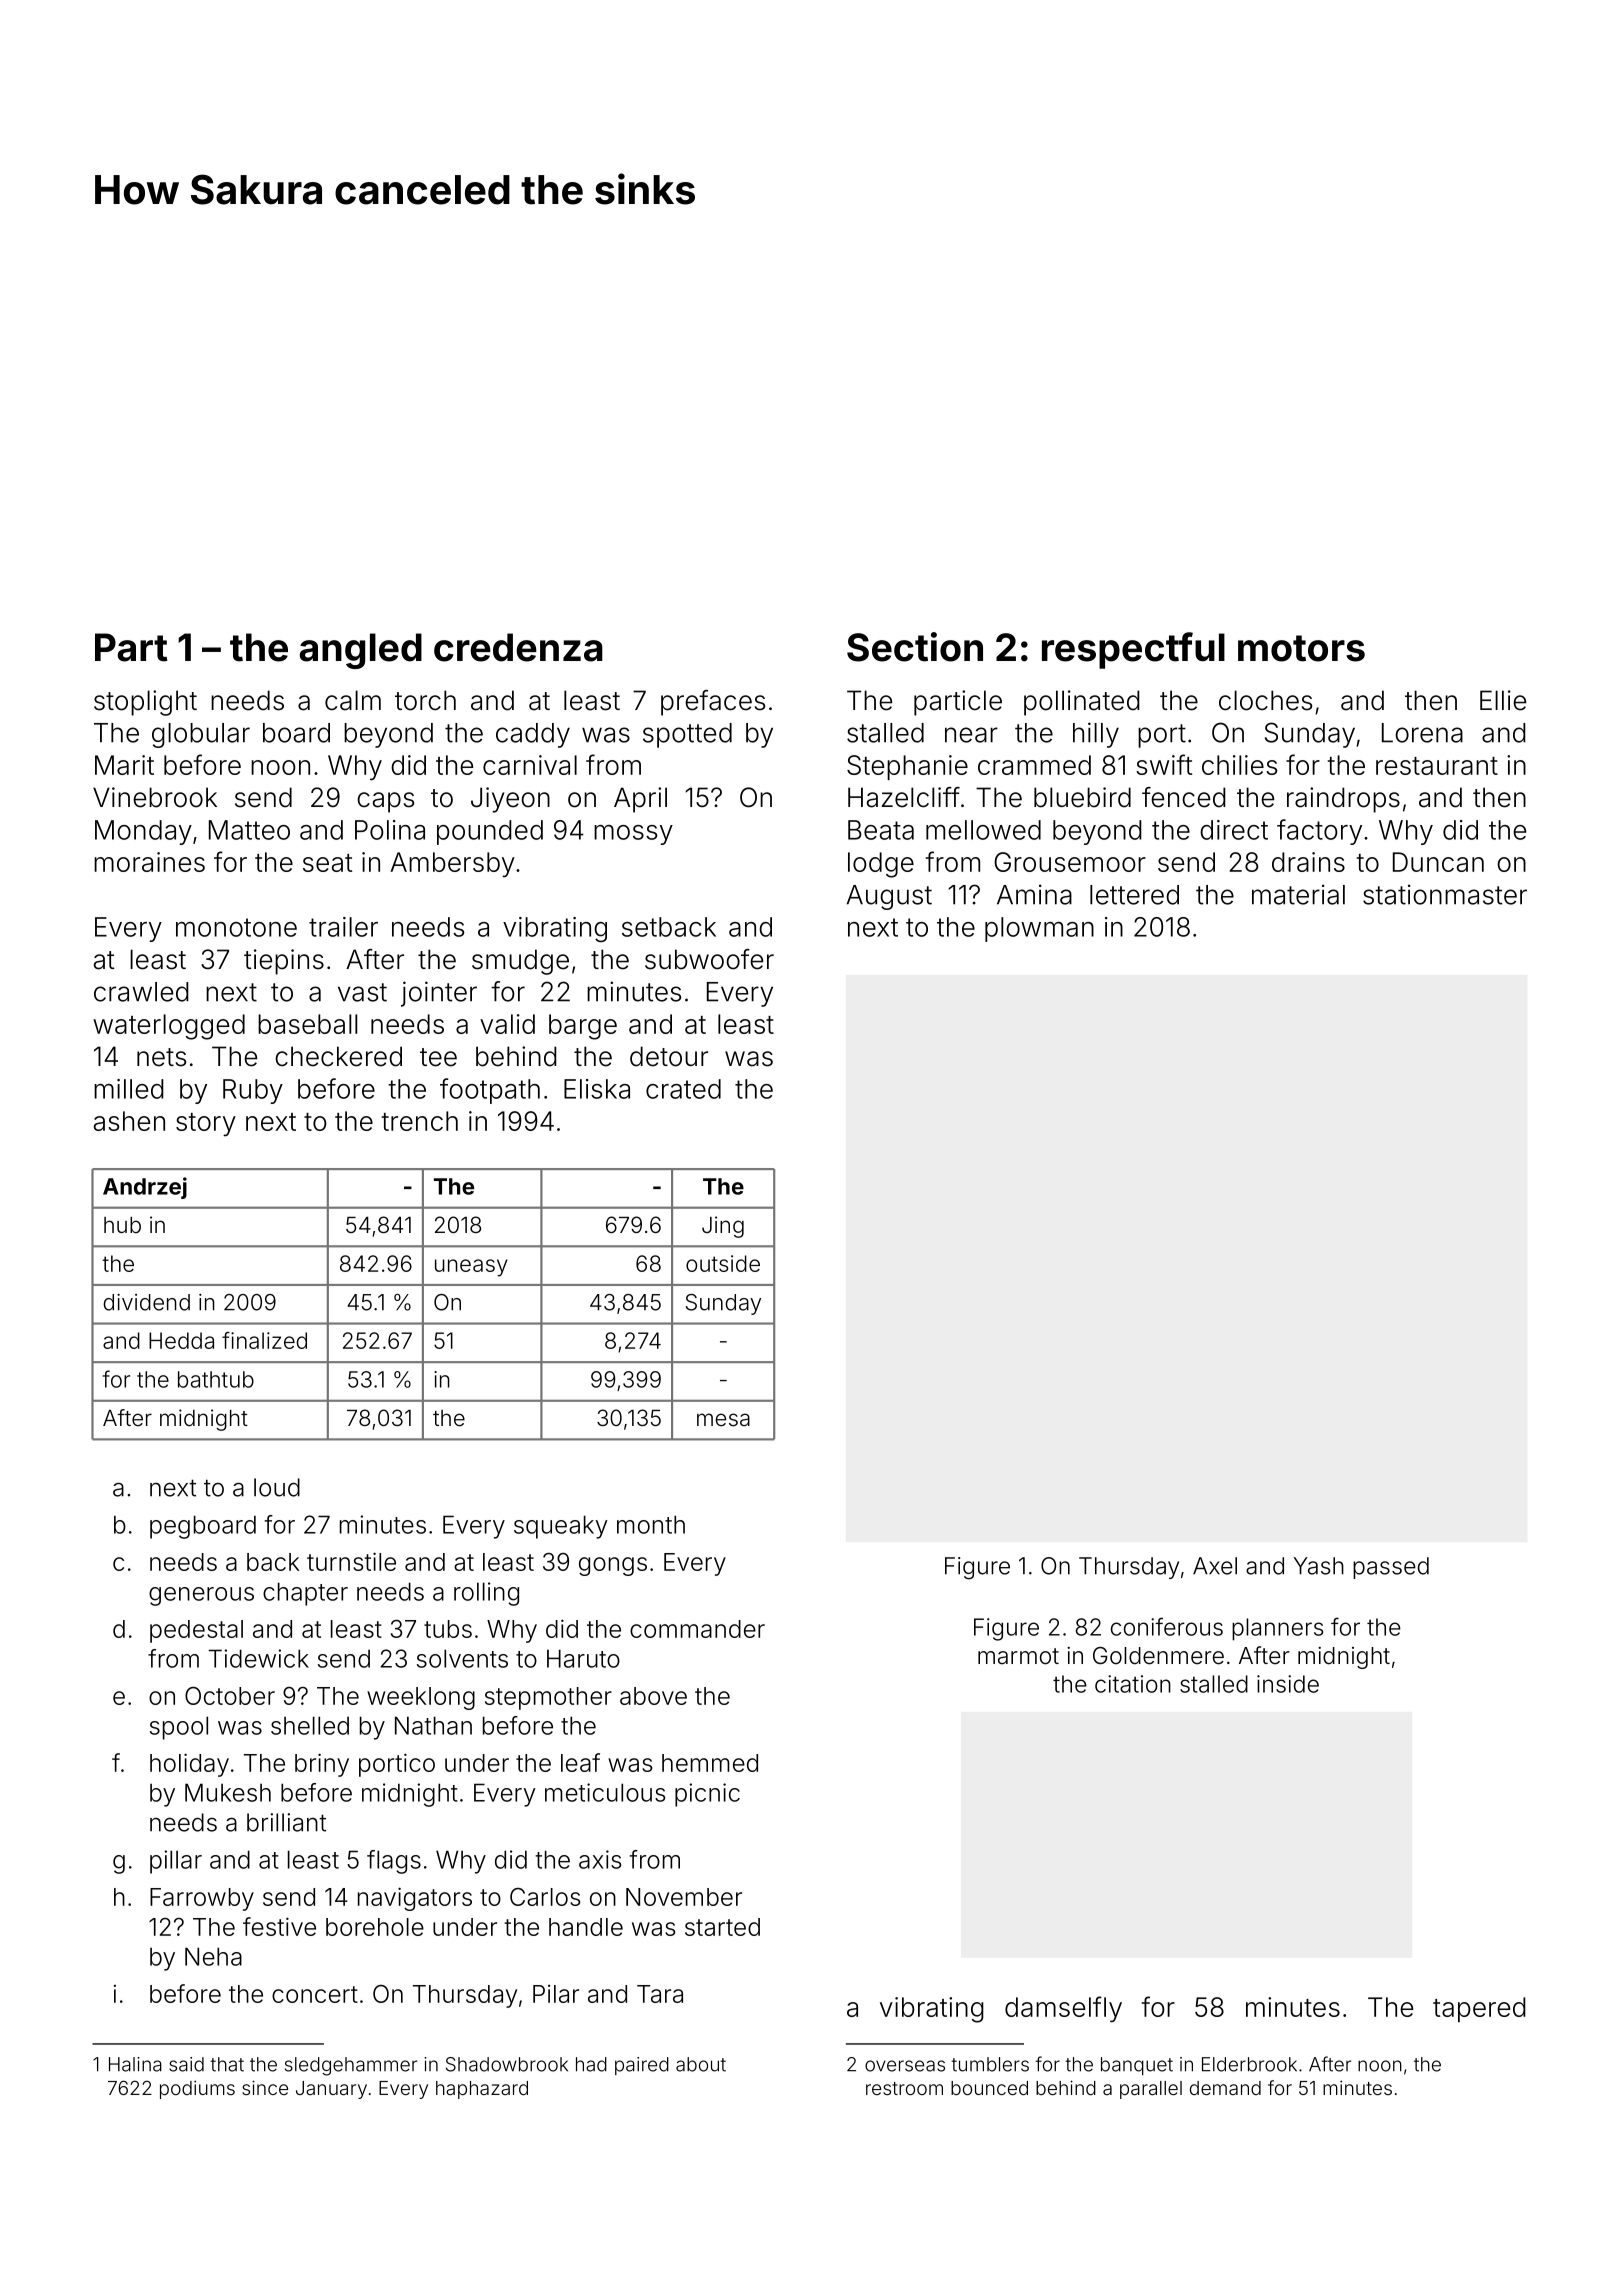  What do you see at coordinates (1422, 733) in the image?
I see `Lorena` at bounding box center [1422, 733].
